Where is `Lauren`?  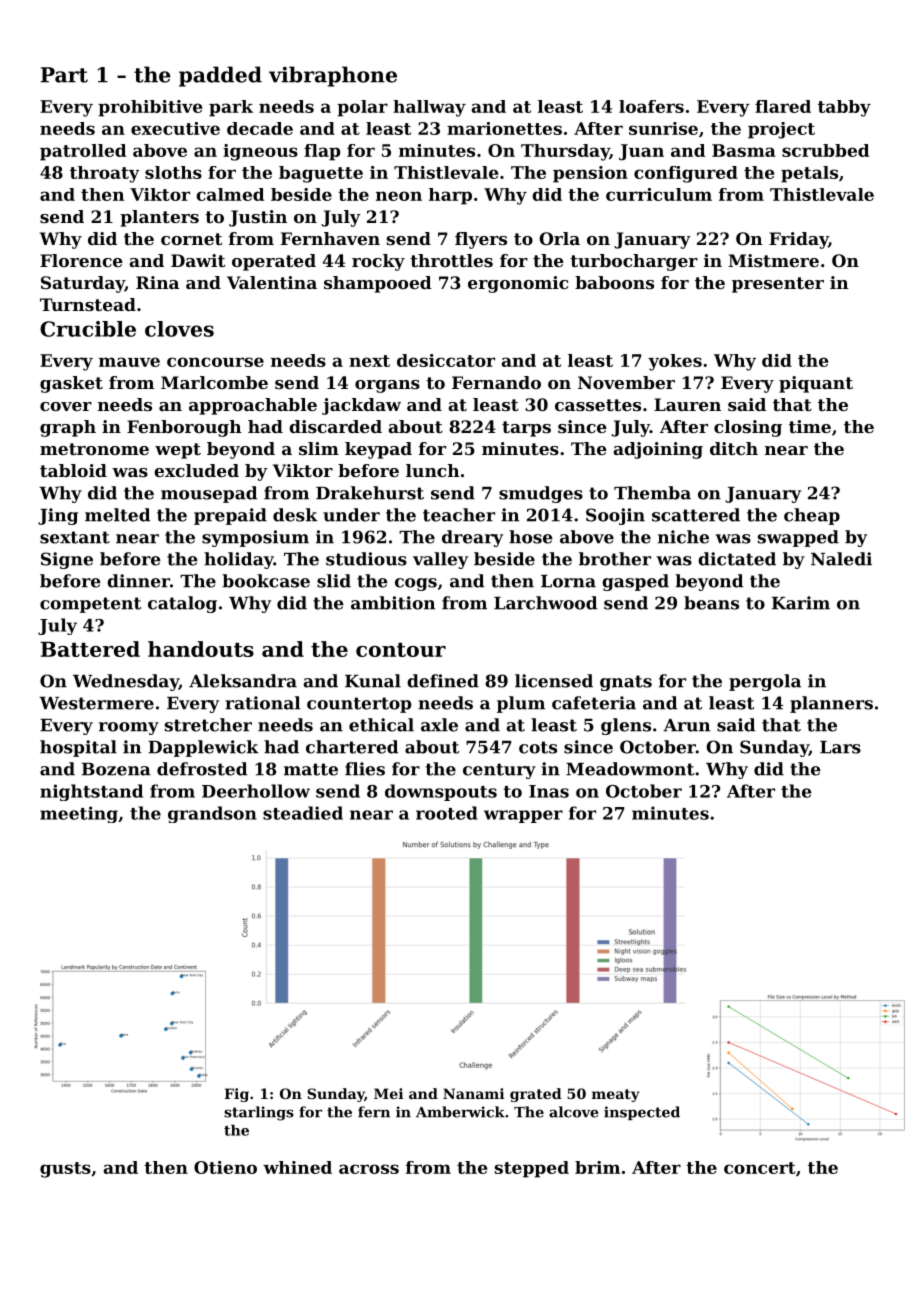 Lauren is located at coordinates (687, 404).
